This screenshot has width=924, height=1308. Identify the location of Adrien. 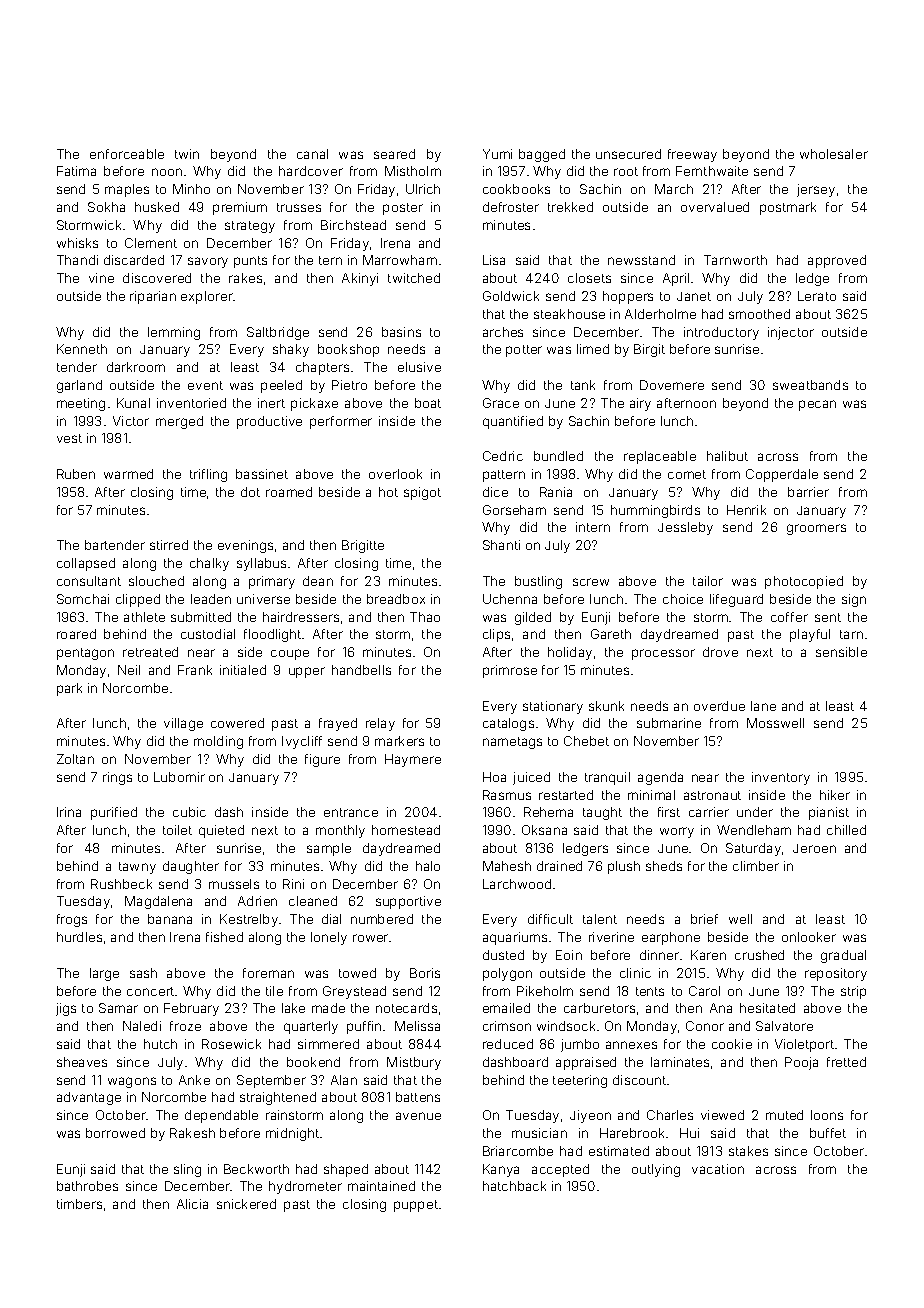
(257, 901).
